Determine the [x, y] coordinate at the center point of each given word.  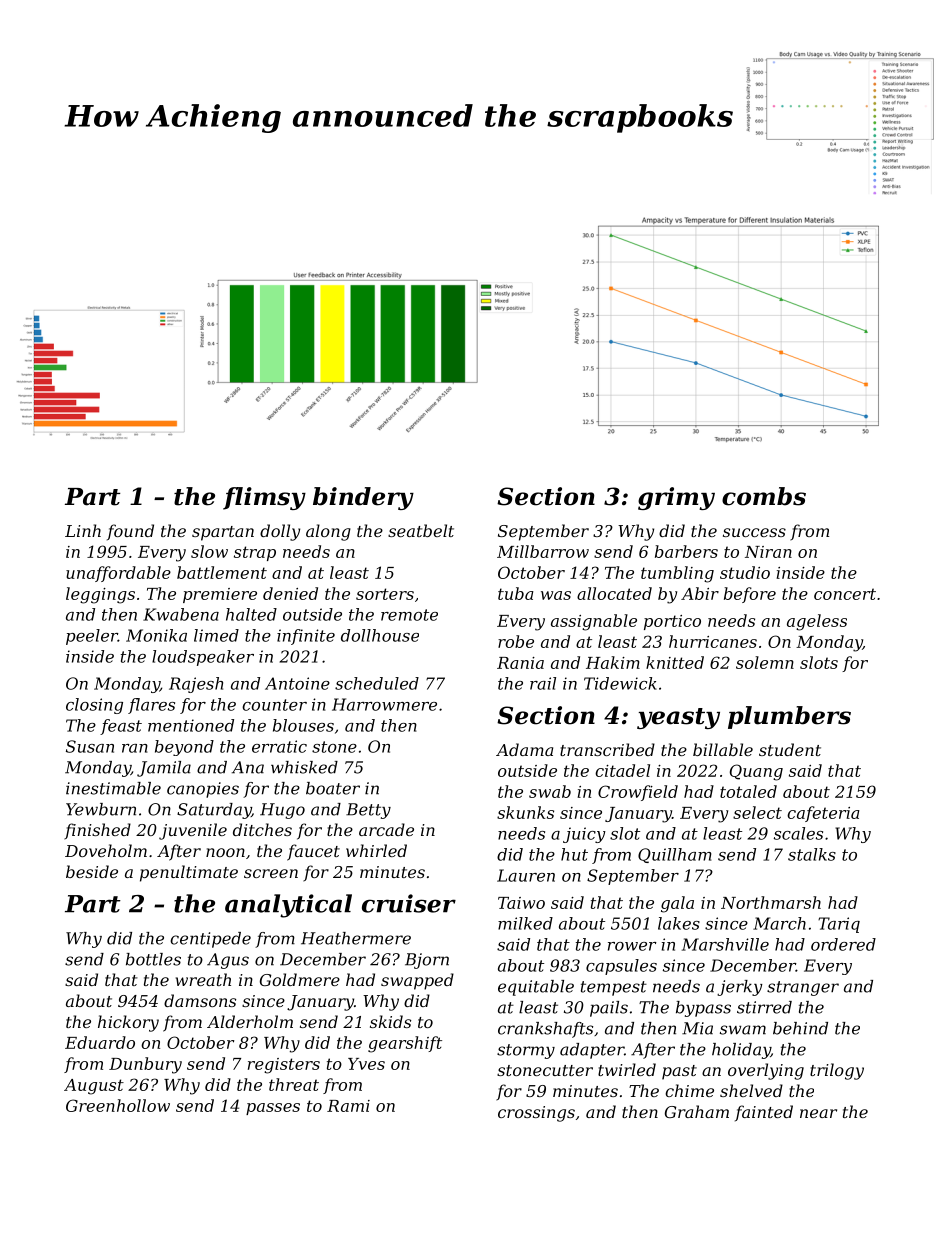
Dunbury [145, 1065]
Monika [156, 635]
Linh [83, 530]
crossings [536, 1114]
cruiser [409, 903]
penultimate [189, 873]
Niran [768, 552]
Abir [700, 593]
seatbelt [421, 530]
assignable [594, 622]
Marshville [725, 944]
